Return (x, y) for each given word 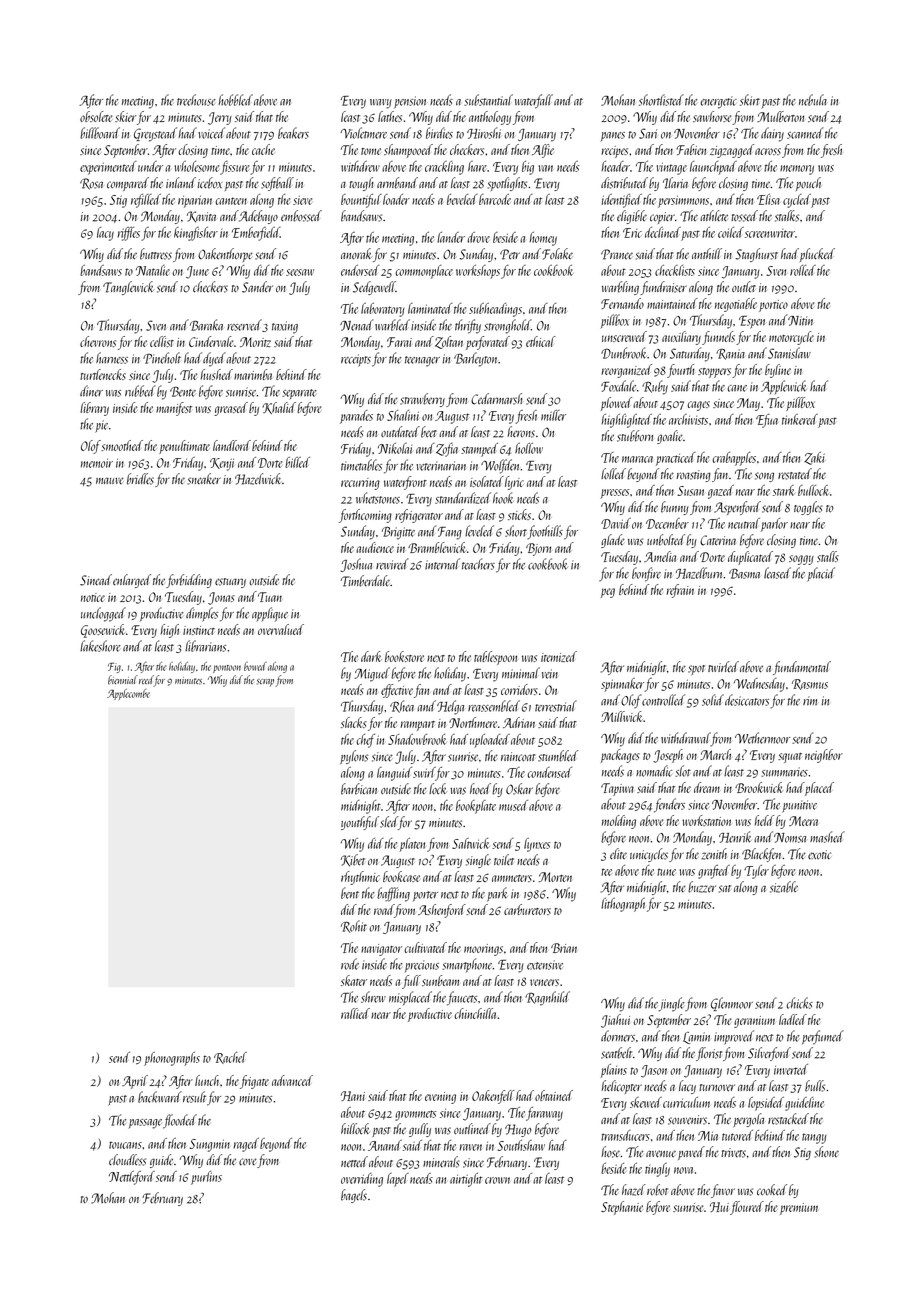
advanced (292, 1080)
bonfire (646, 574)
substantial (488, 100)
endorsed (360, 270)
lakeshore (100, 646)
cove (248, 1162)
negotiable (736, 305)
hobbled (235, 100)
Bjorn (538, 549)
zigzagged (732, 151)
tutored (737, 1135)
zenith (714, 854)
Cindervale (211, 341)
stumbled (558, 756)
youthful (360, 823)
